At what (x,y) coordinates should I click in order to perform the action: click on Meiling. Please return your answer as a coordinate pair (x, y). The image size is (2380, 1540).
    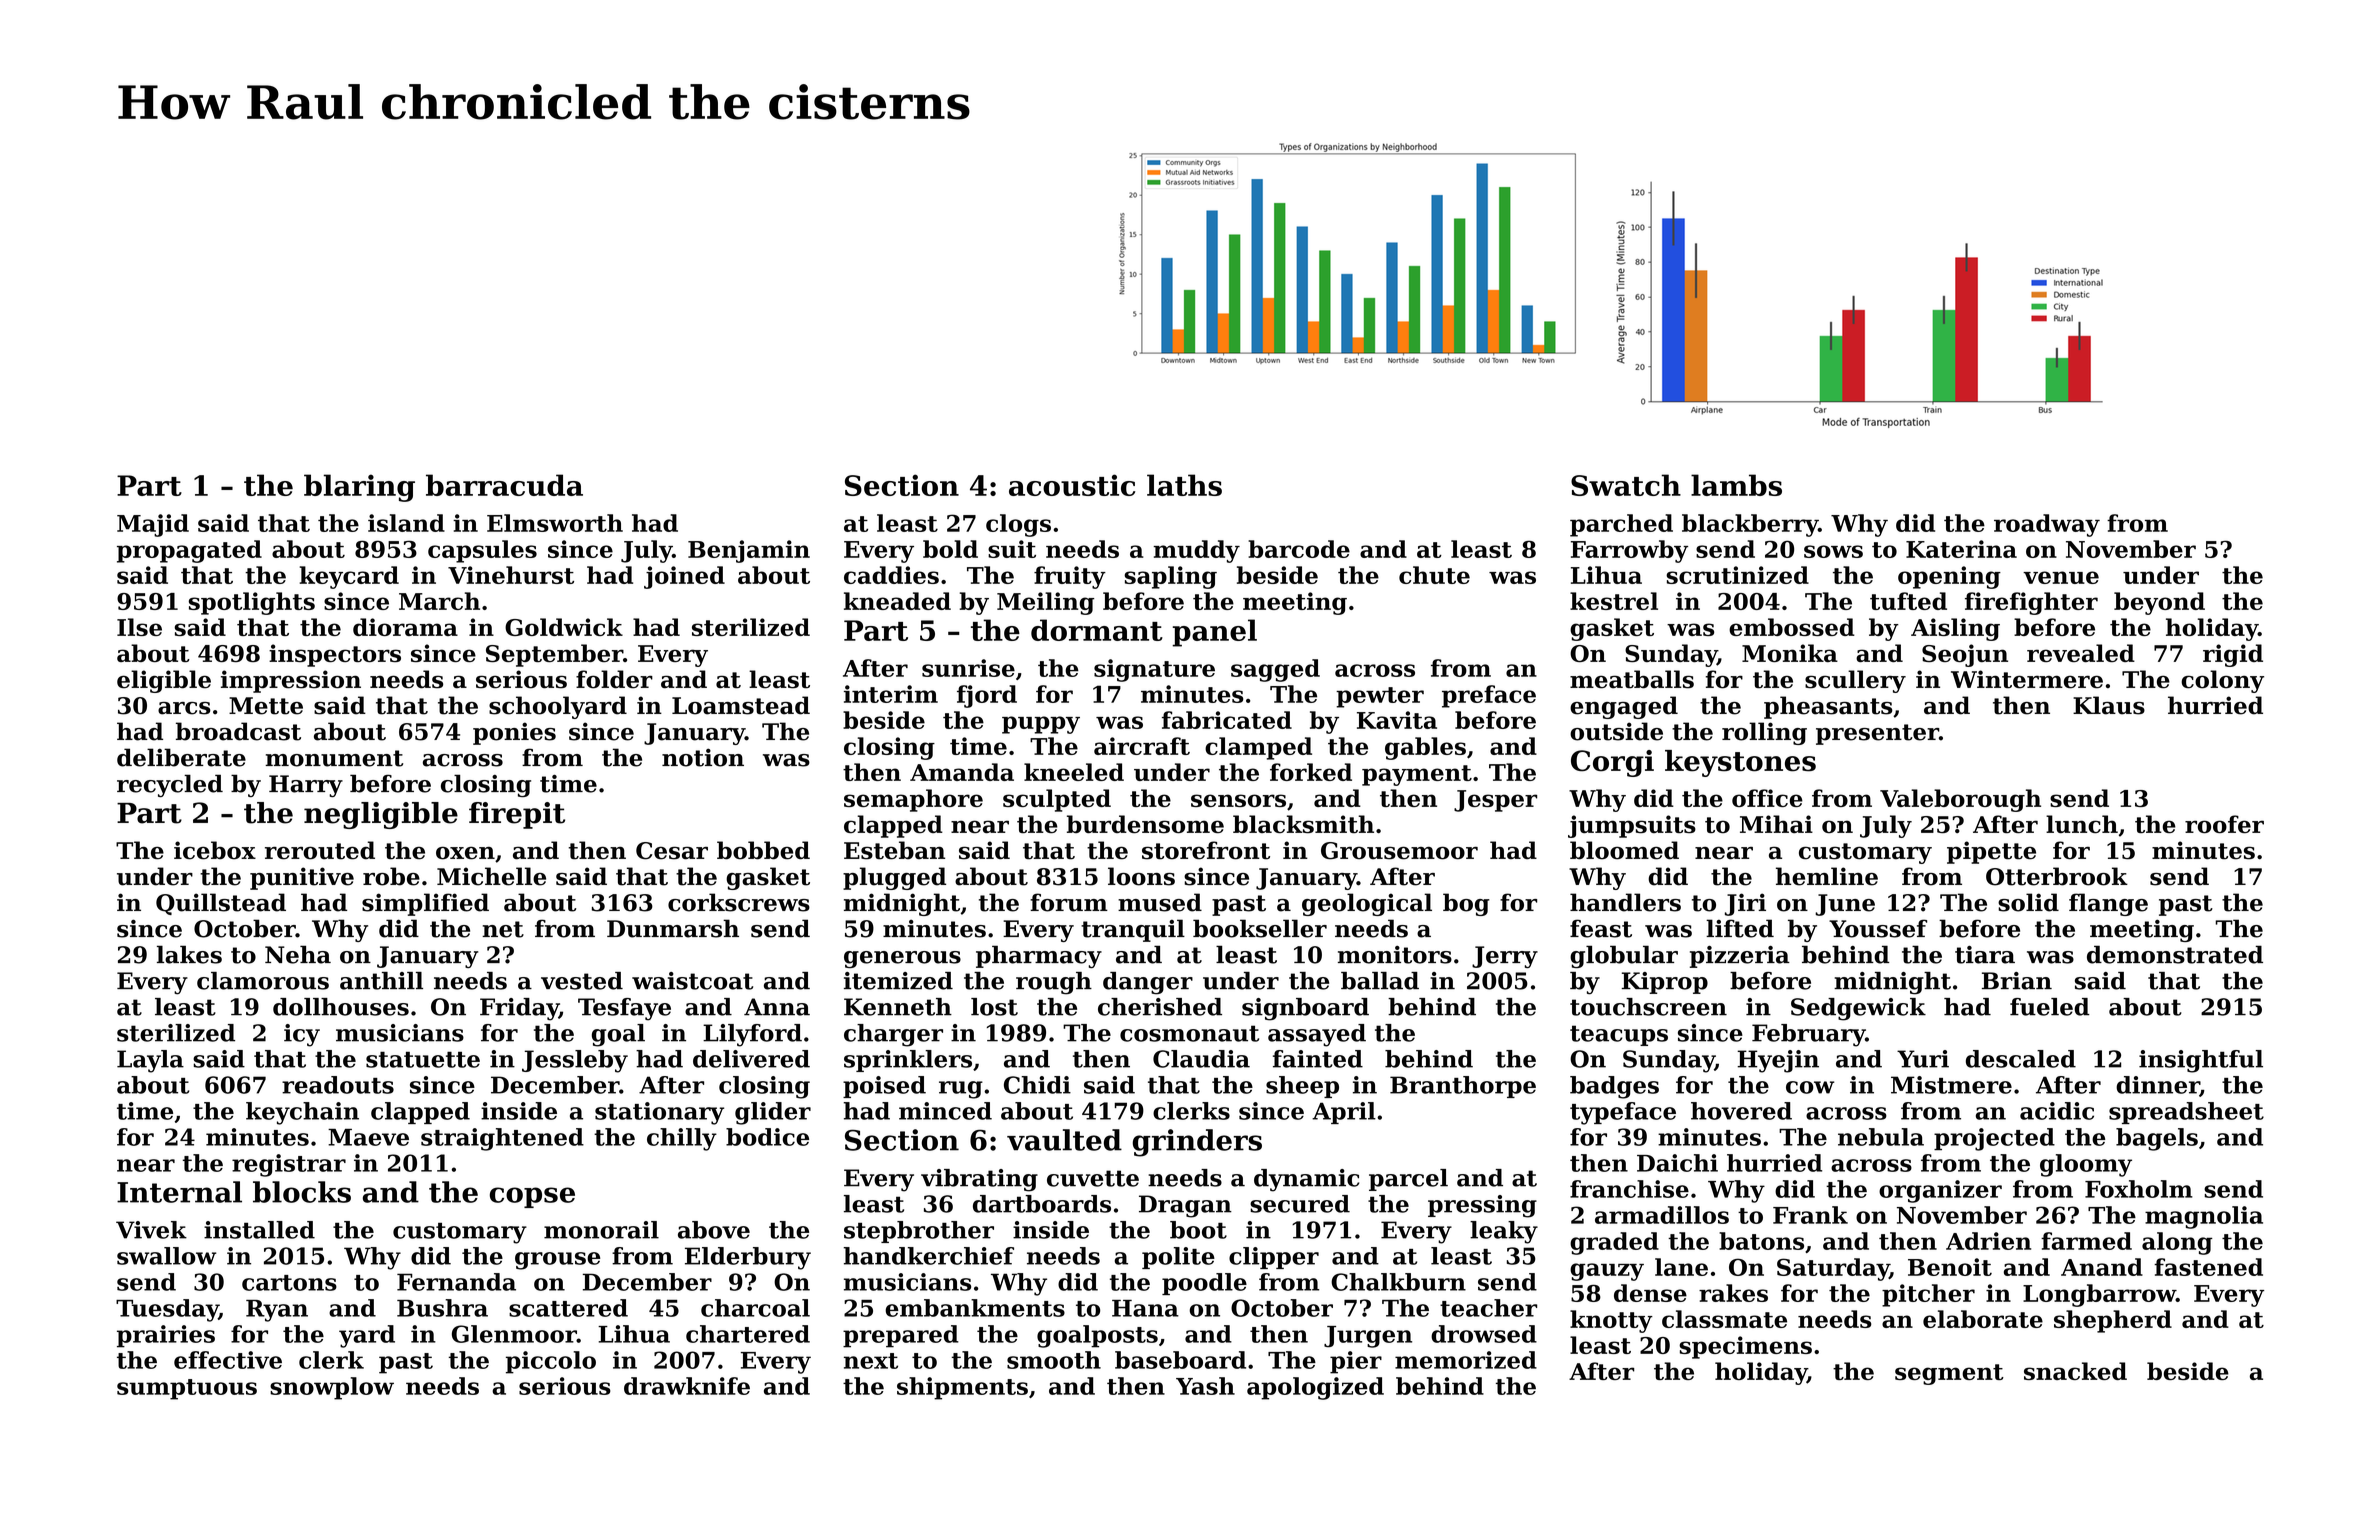
    Looking at the image, I should click on (1045, 603).
